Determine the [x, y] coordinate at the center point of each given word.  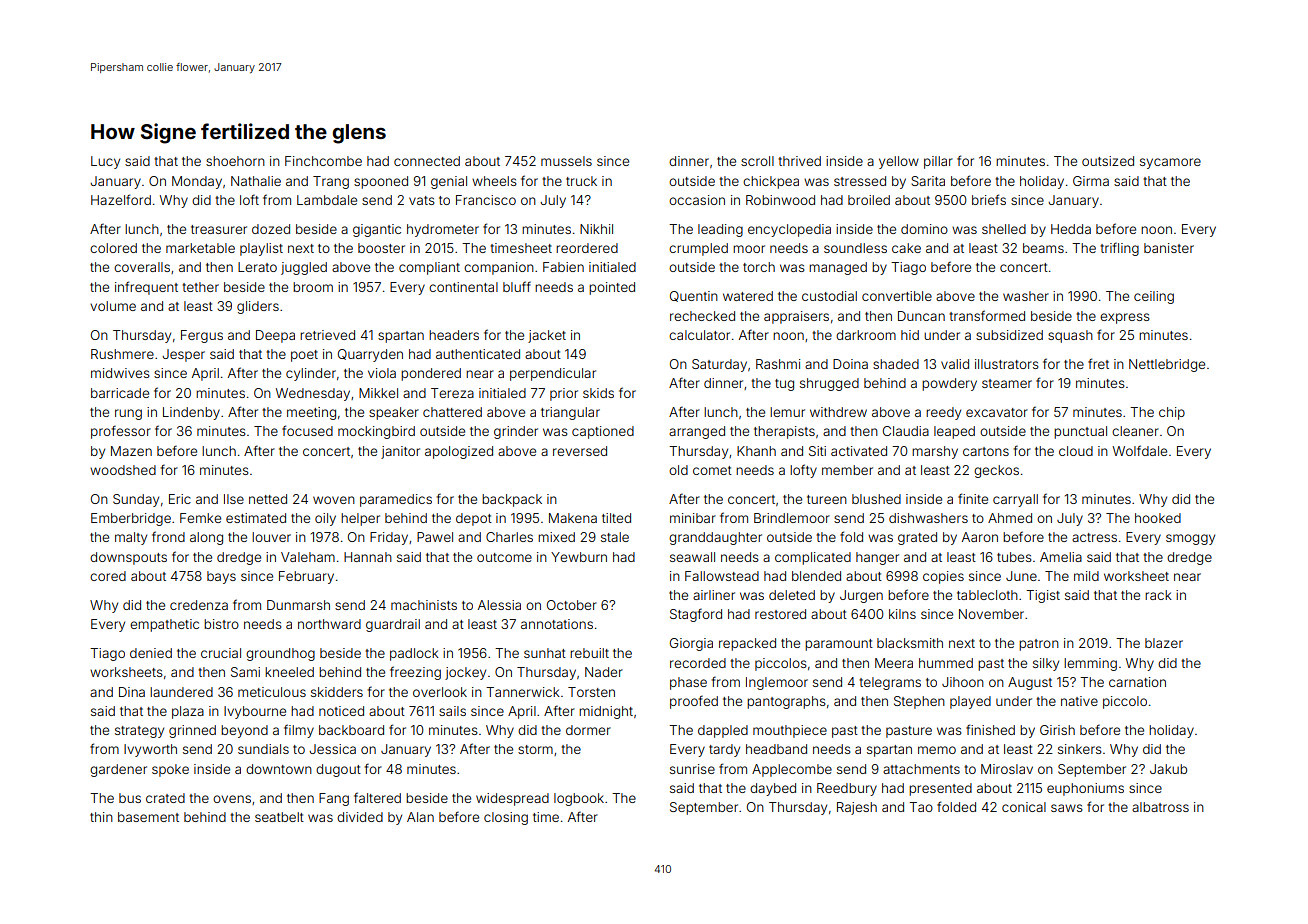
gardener [118, 770]
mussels [566, 161]
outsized [1108, 161]
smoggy [1190, 539]
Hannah [368, 557]
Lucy [105, 162]
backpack [512, 500]
